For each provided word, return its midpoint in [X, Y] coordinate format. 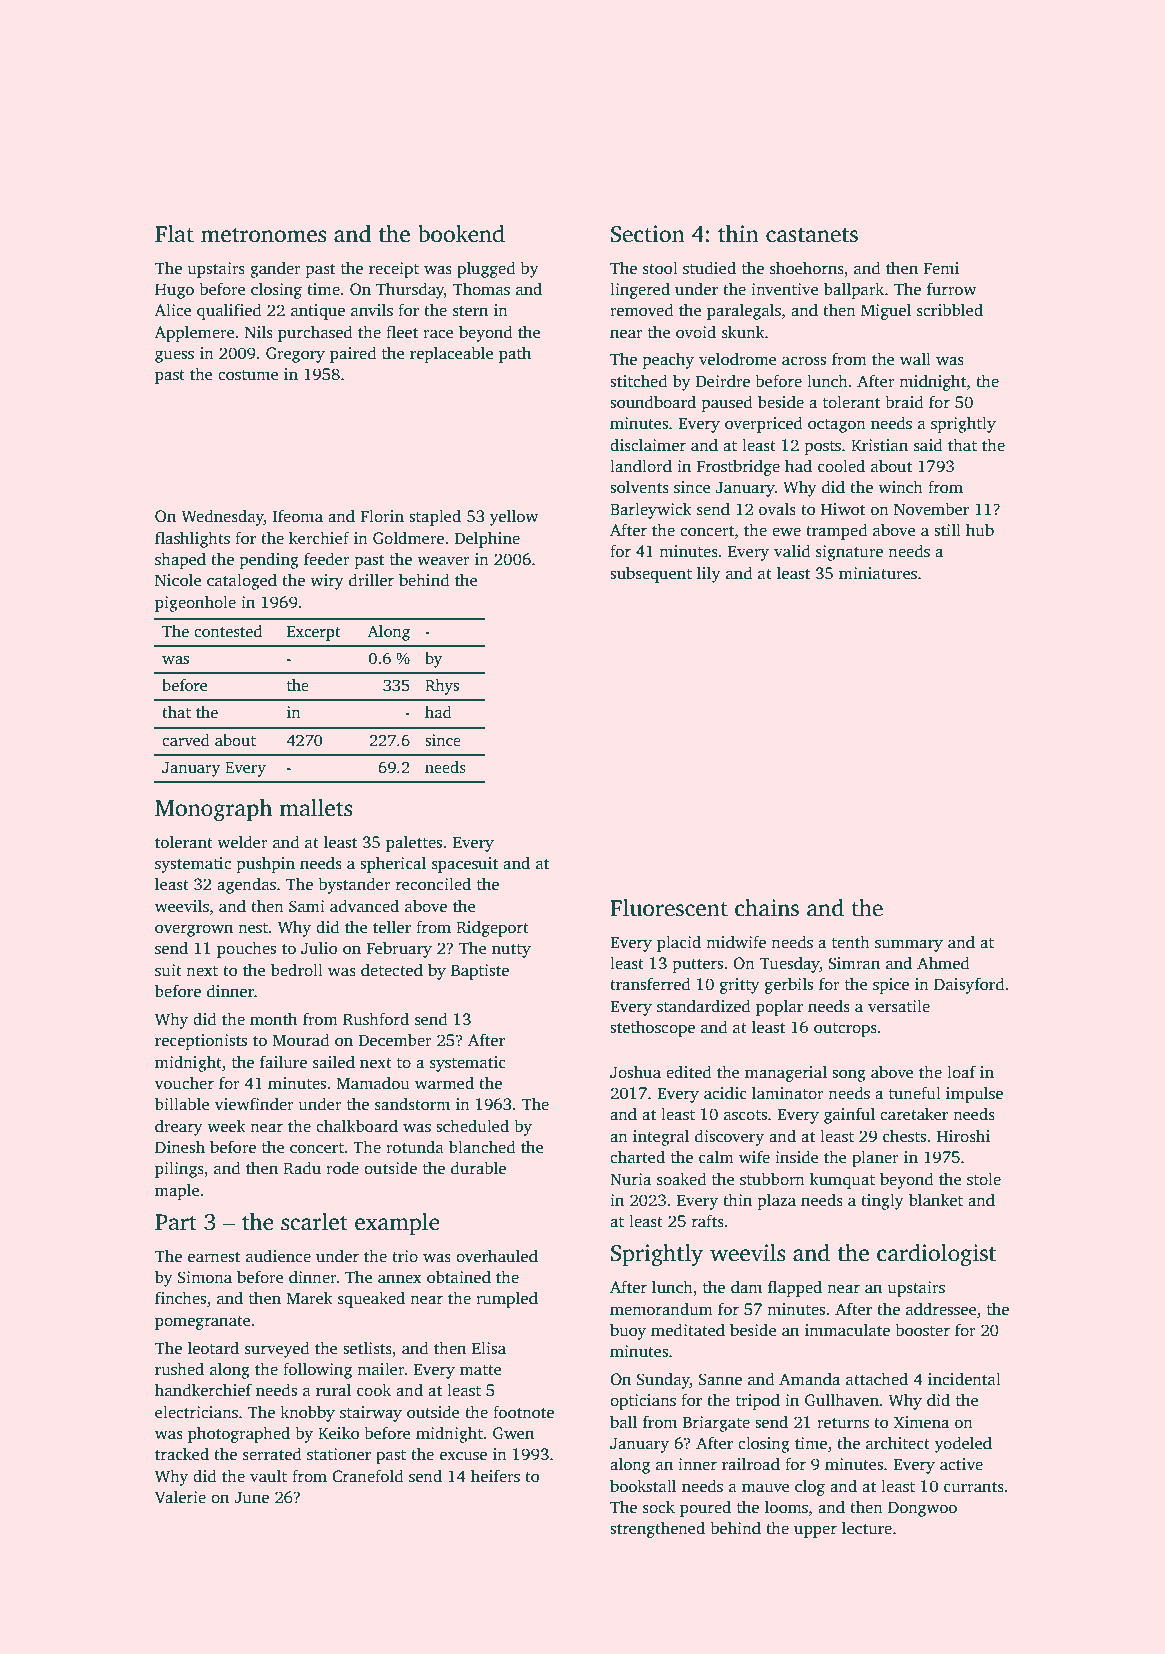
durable [478, 1168]
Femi [941, 268]
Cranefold [368, 1476]
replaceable [452, 354]
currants [974, 1487]
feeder [327, 559]
